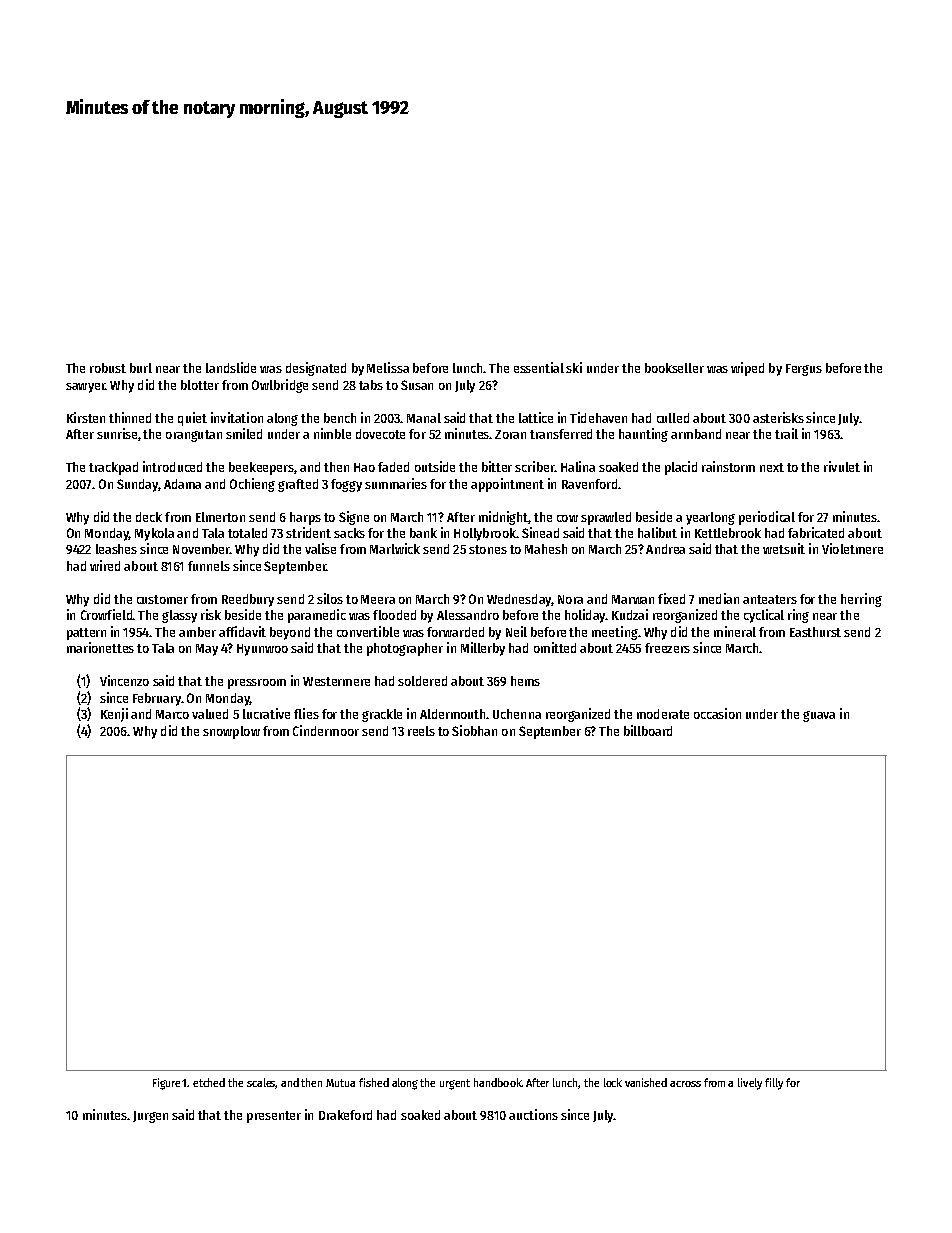 The width and height of the image is (952, 1233). Describe the element at coordinates (815, 632) in the image. I see `Easthurst` at that location.
